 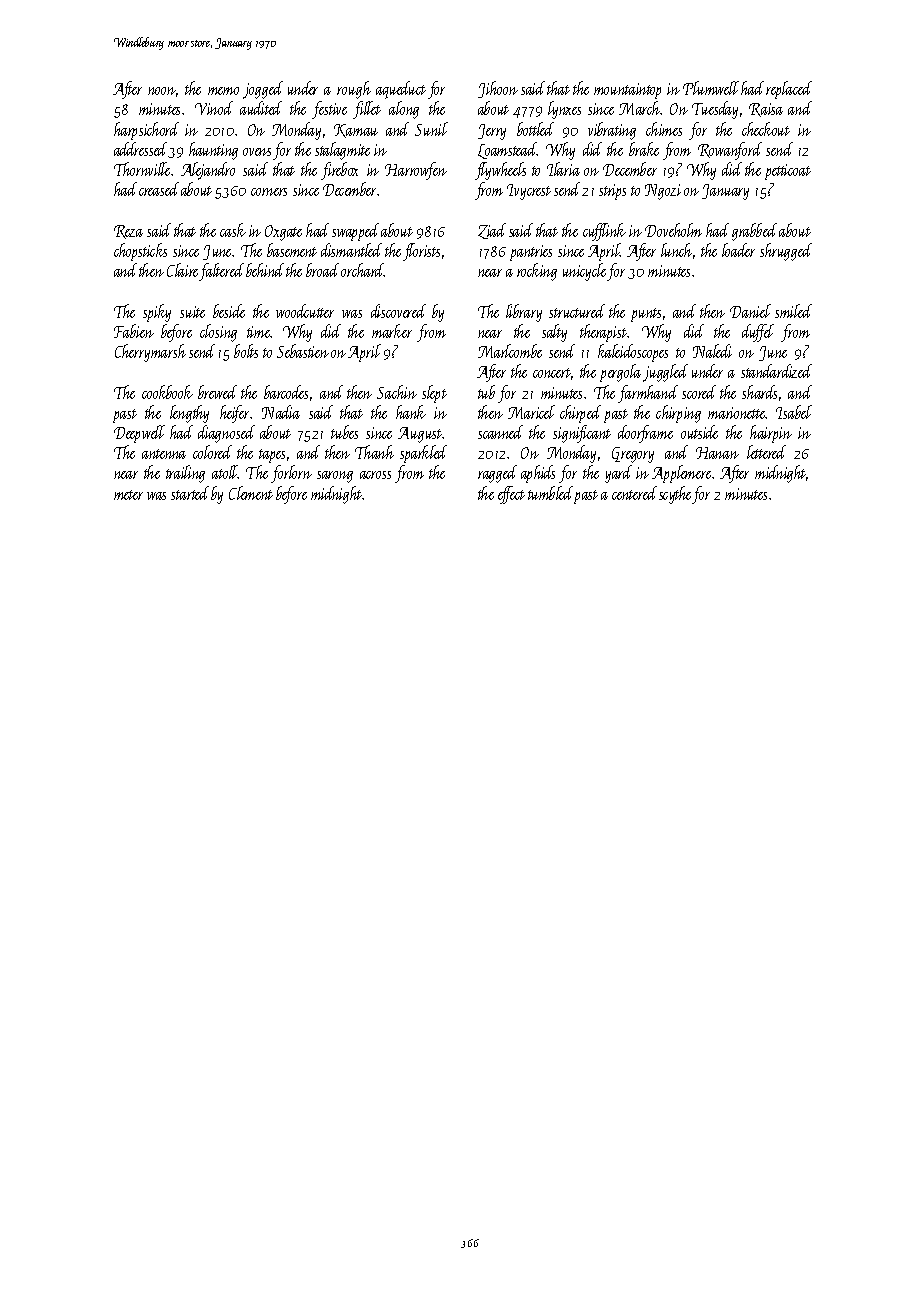 What do you see at coordinates (401, 90) in the screenshot?
I see `aqueduct` at bounding box center [401, 90].
